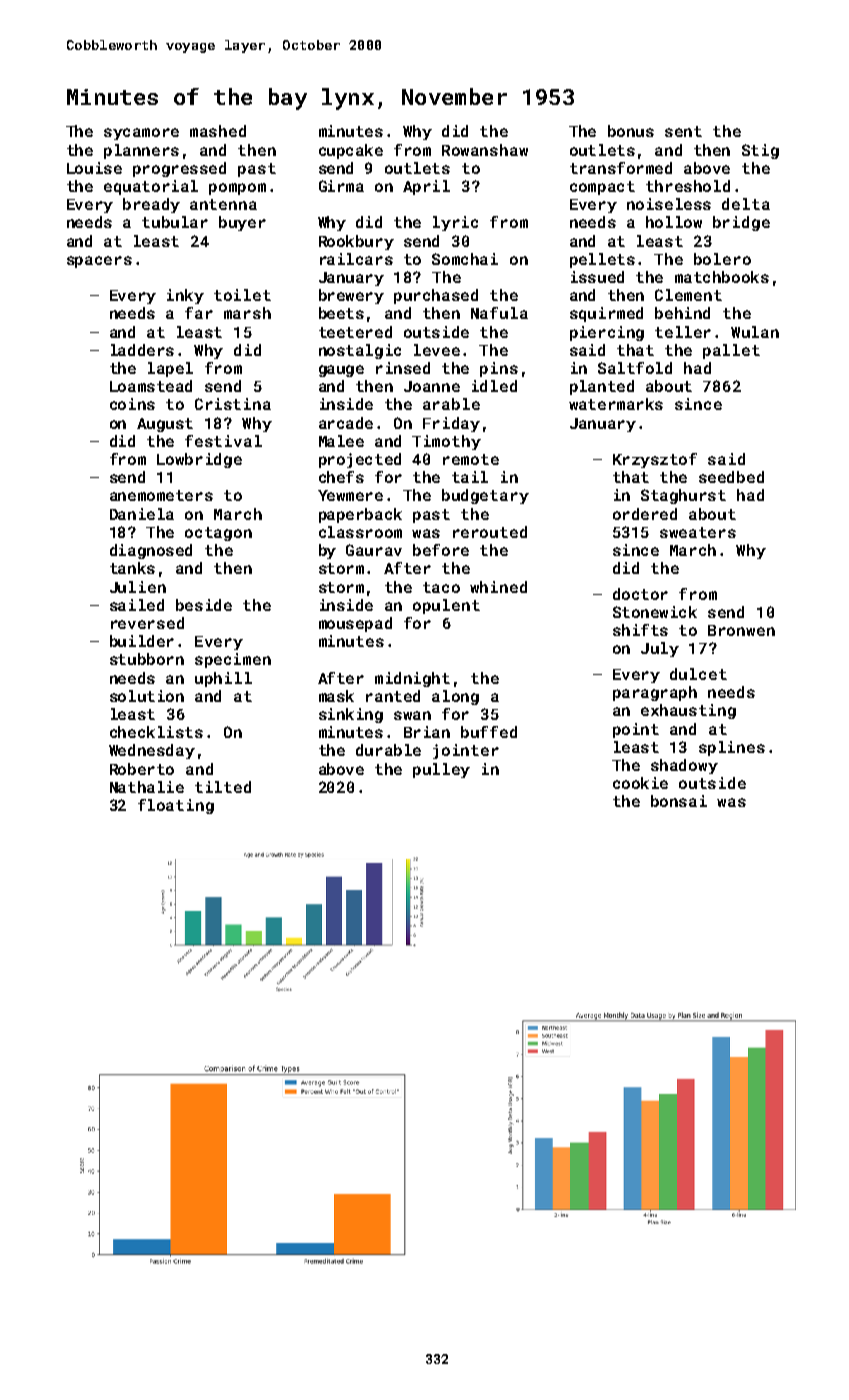 The image size is (849, 1400). I want to click on brewery, so click(351, 296).
